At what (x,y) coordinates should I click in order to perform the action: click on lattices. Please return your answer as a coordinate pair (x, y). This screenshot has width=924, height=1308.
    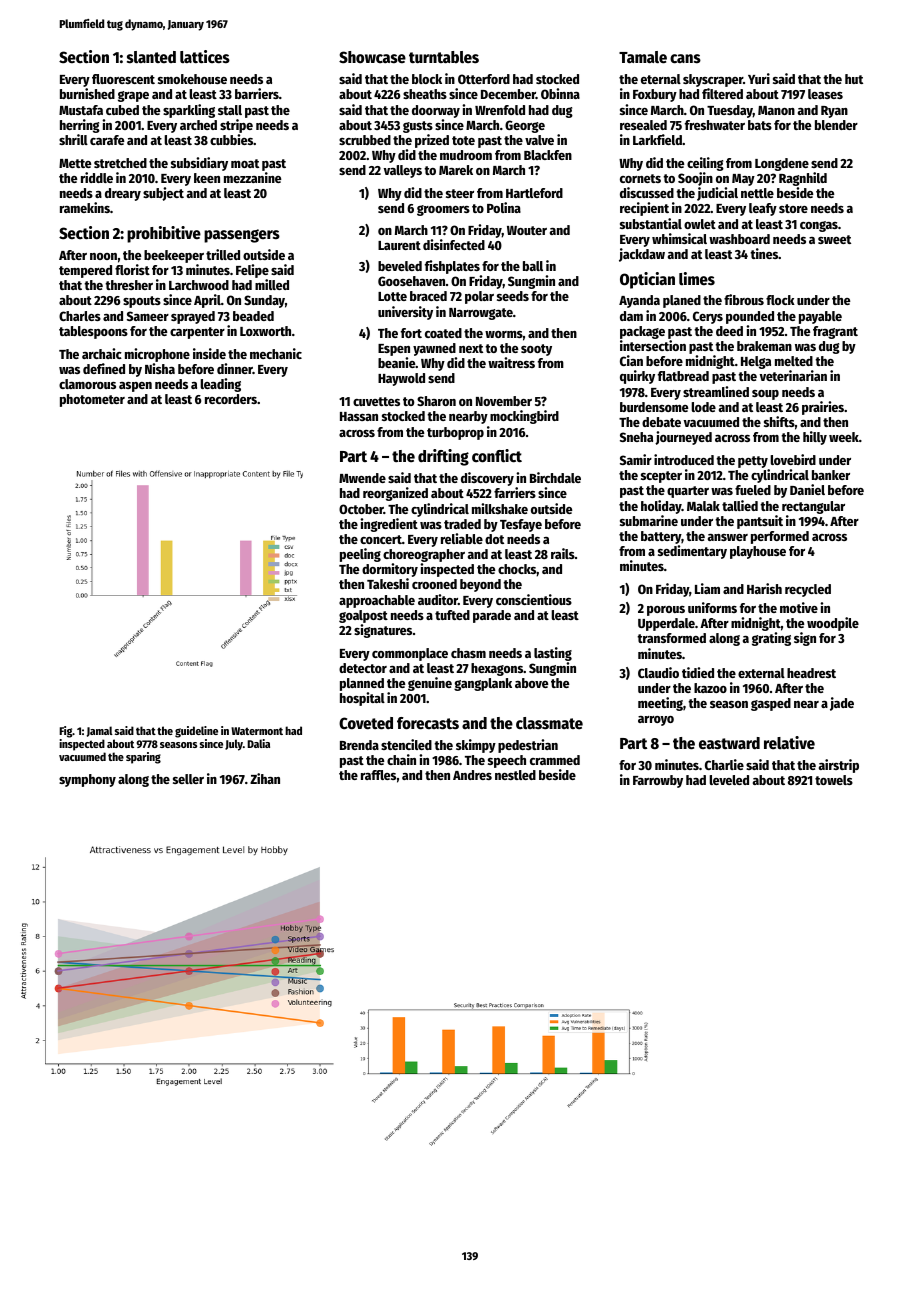
    Looking at the image, I should click on (205, 57).
